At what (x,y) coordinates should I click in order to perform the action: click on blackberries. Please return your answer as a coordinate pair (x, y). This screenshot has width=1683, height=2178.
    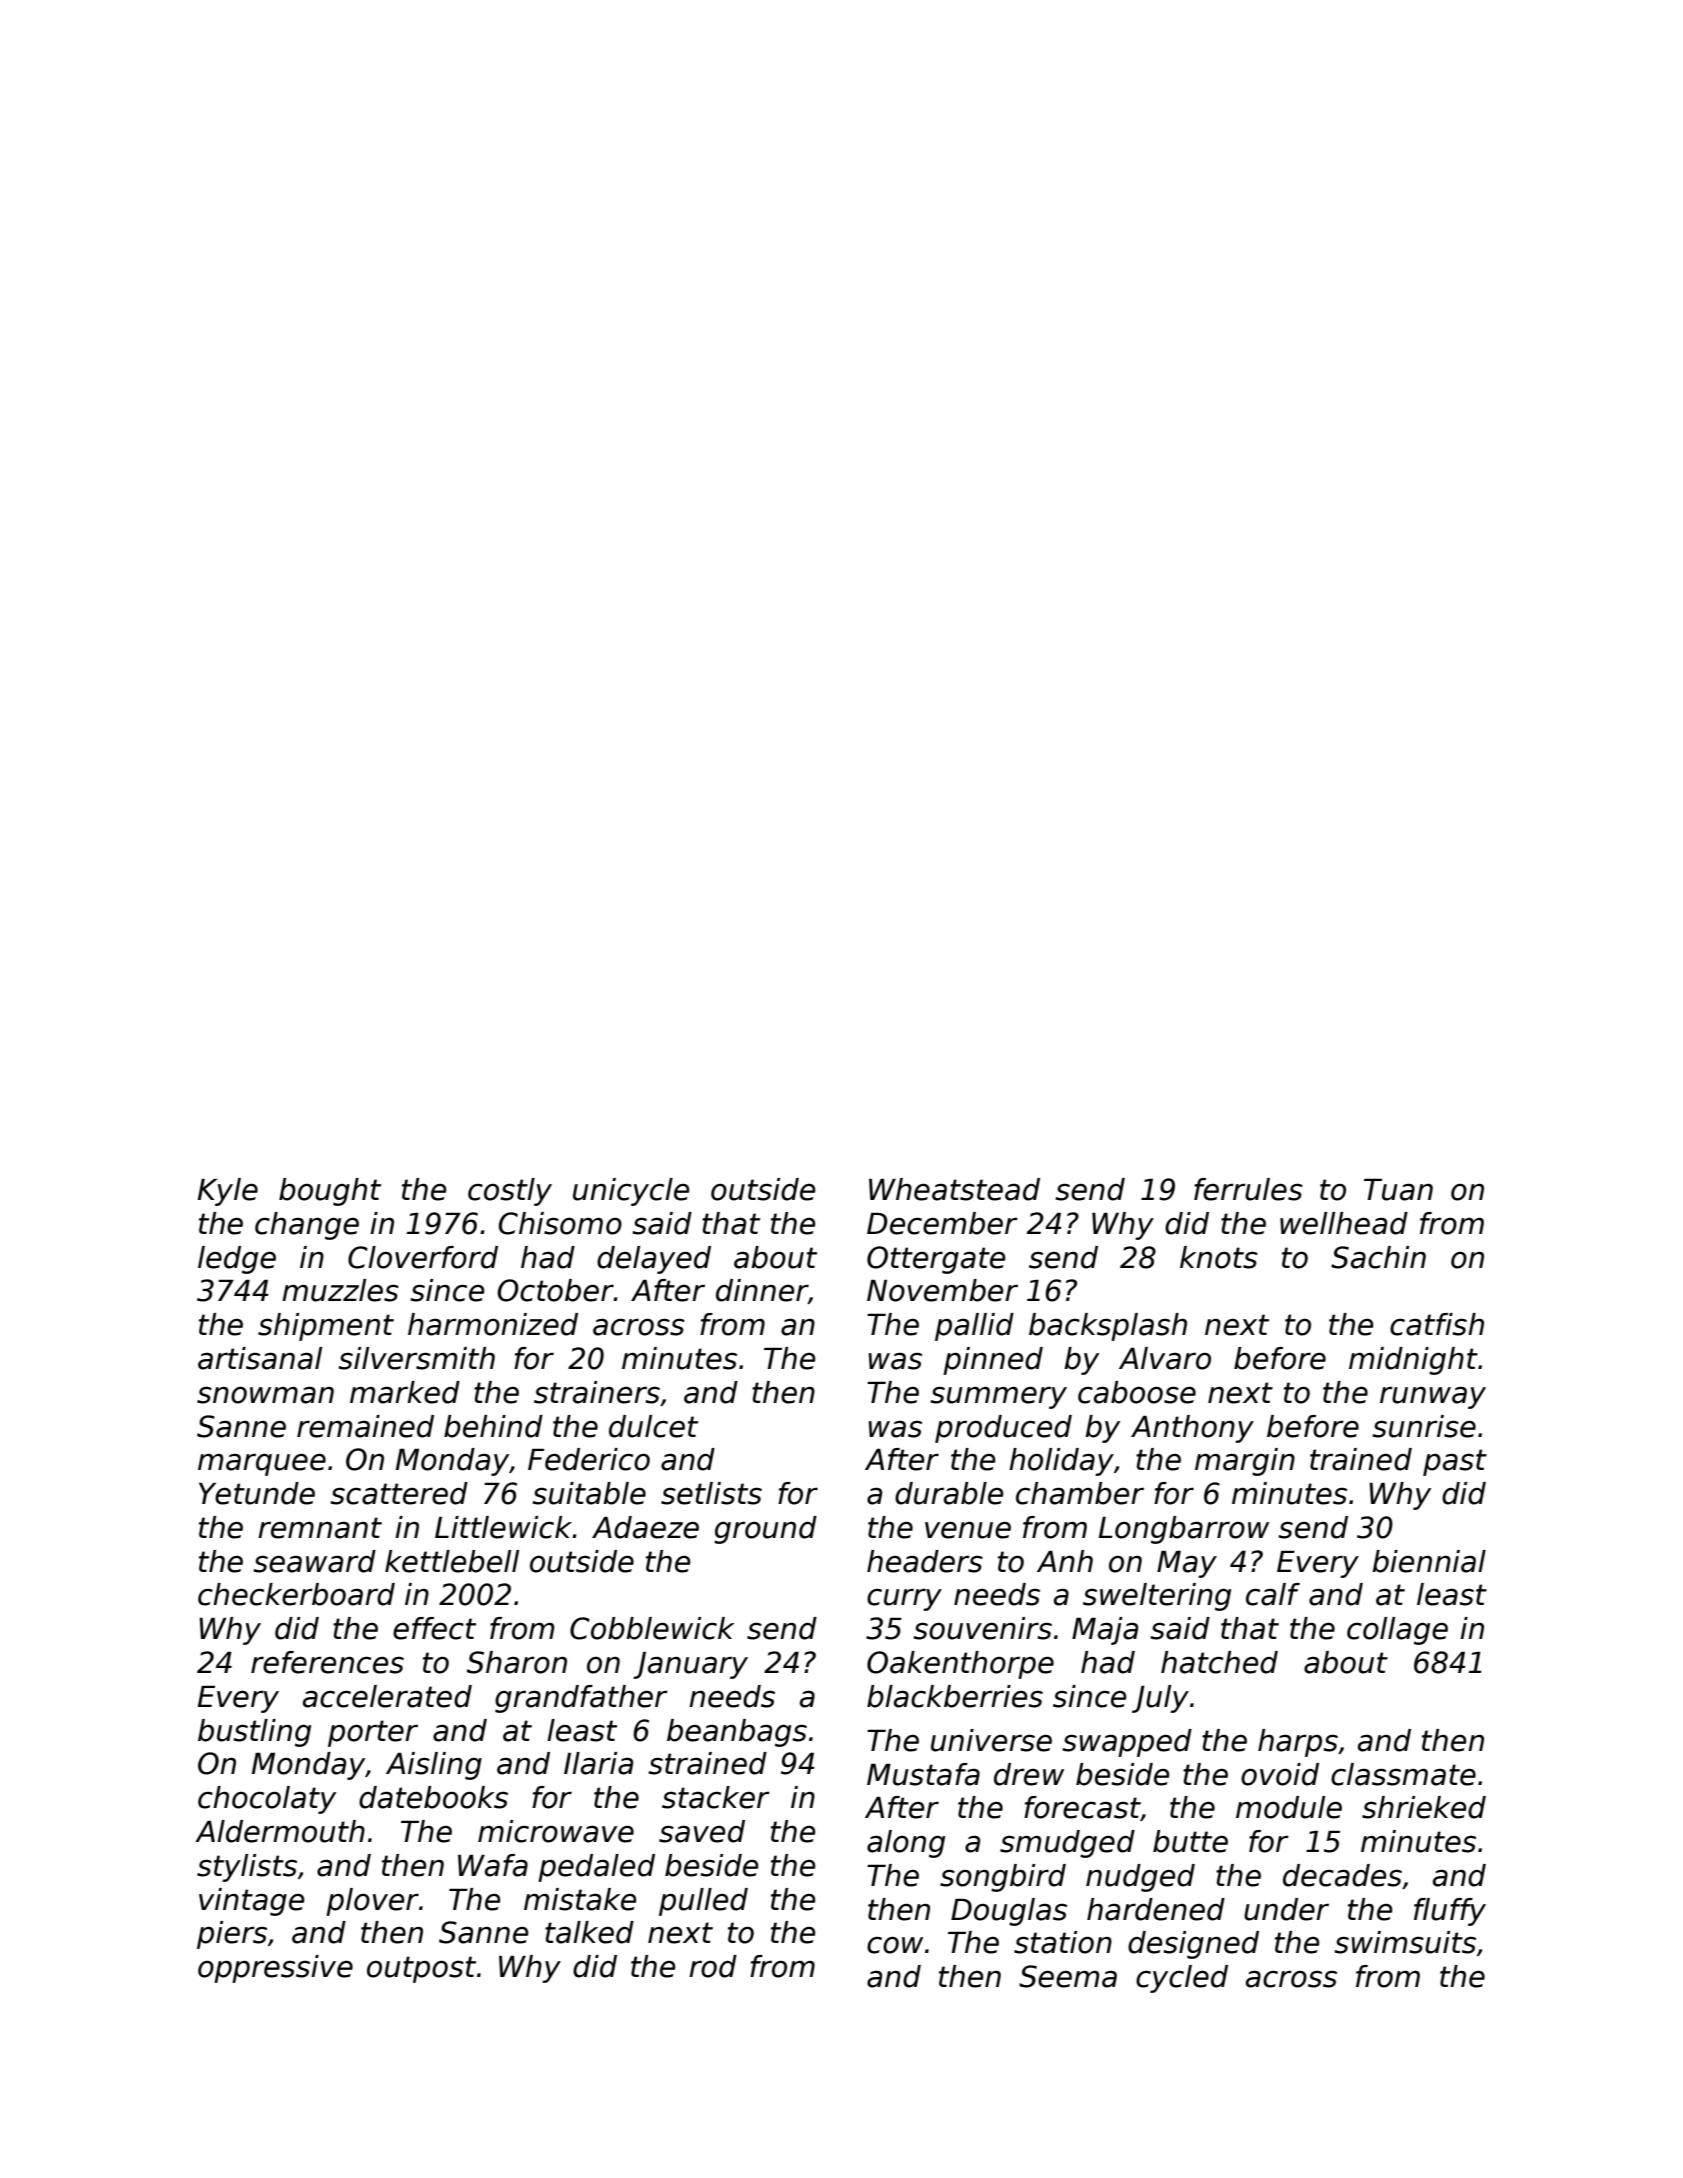
    Looking at the image, I should click on (955, 1696).
